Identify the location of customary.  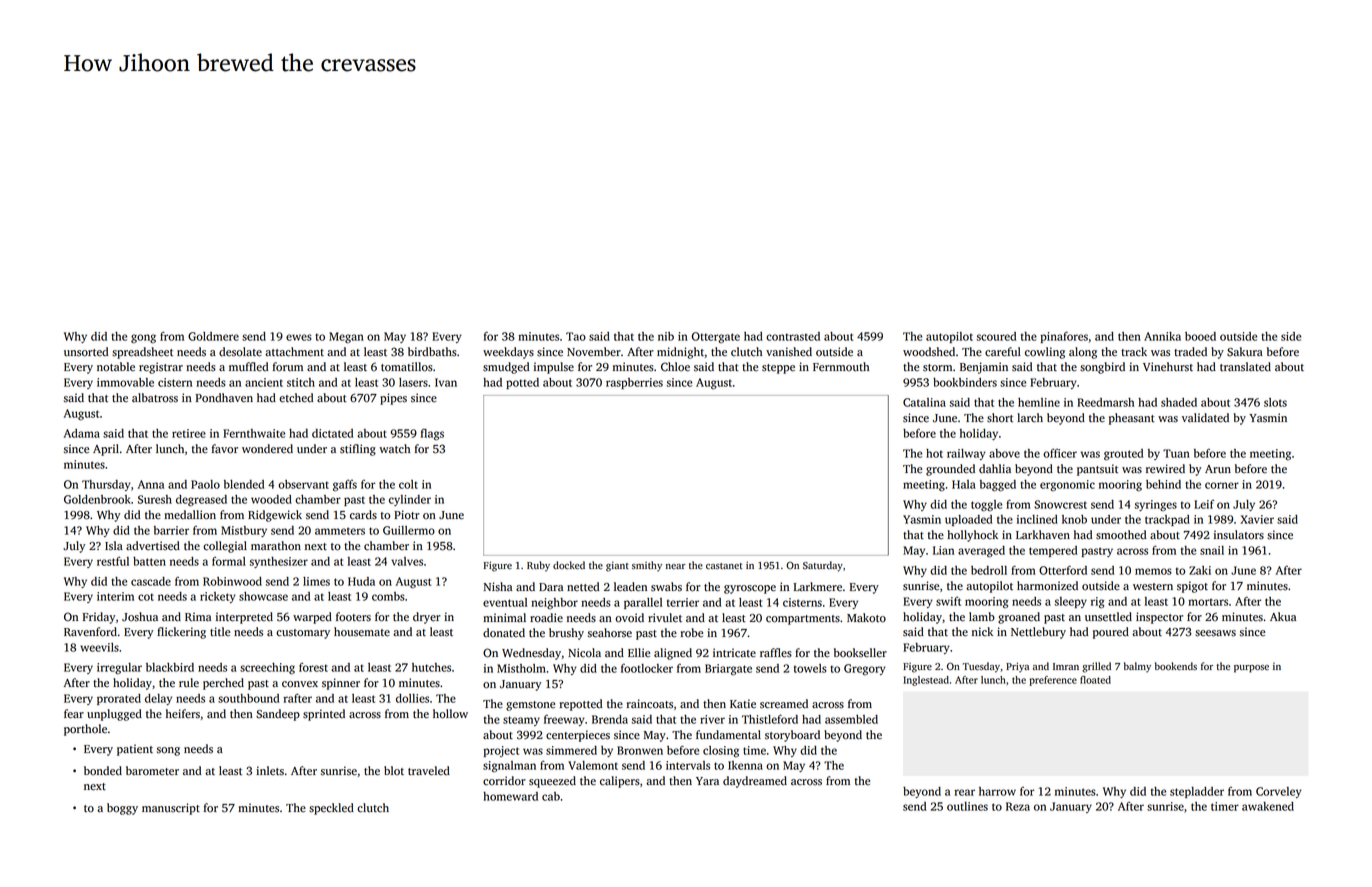
(303, 634).
